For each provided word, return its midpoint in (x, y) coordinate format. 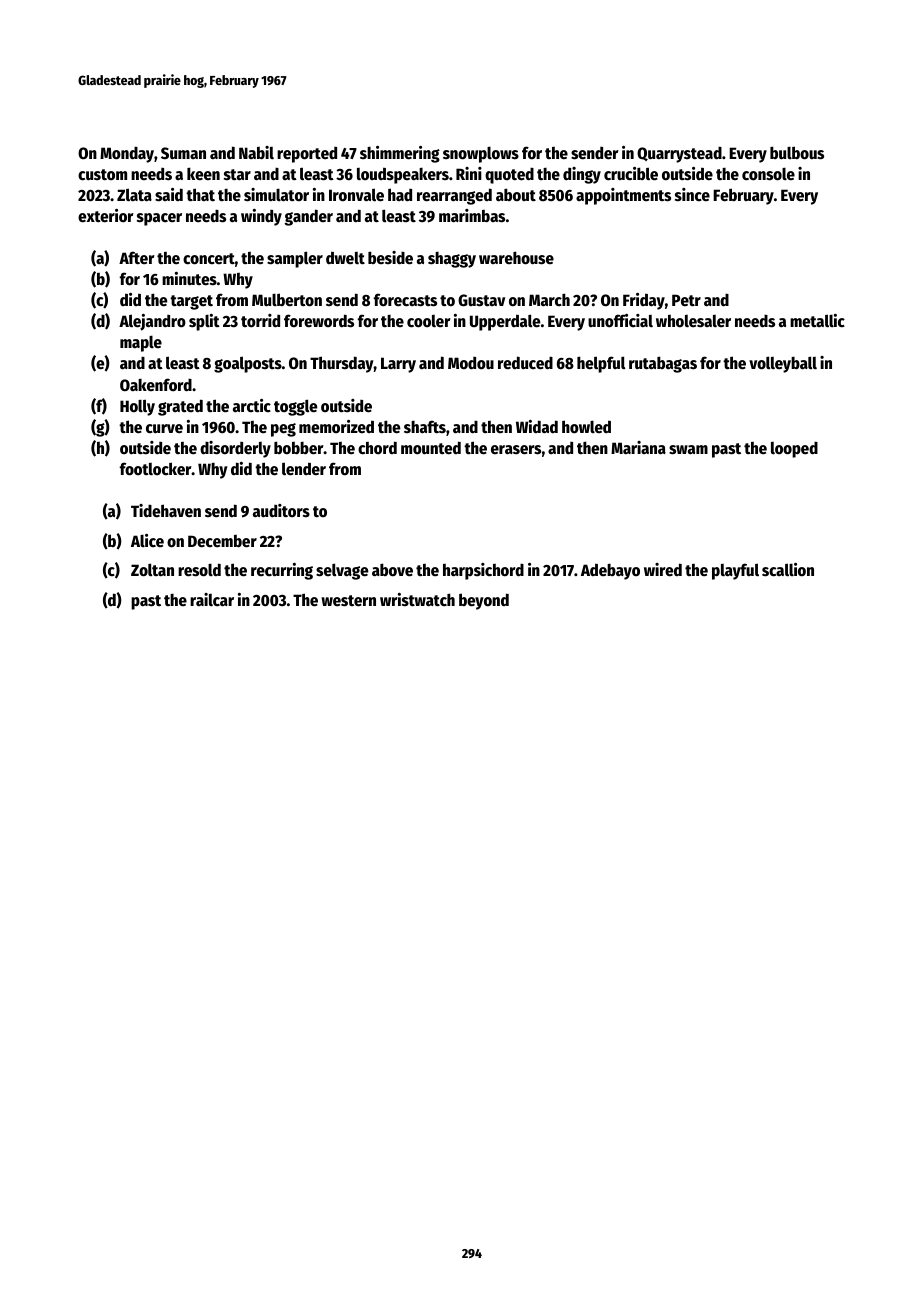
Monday (127, 154)
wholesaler (693, 321)
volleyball (783, 364)
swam (688, 450)
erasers (516, 450)
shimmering (400, 154)
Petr (686, 300)
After (137, 258)
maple (141, 344)
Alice (147, 541)
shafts (425, 427)
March (549, 300)
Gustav (481, 300)
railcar (212, 600)
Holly (137, 407)
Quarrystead (679, 154)
